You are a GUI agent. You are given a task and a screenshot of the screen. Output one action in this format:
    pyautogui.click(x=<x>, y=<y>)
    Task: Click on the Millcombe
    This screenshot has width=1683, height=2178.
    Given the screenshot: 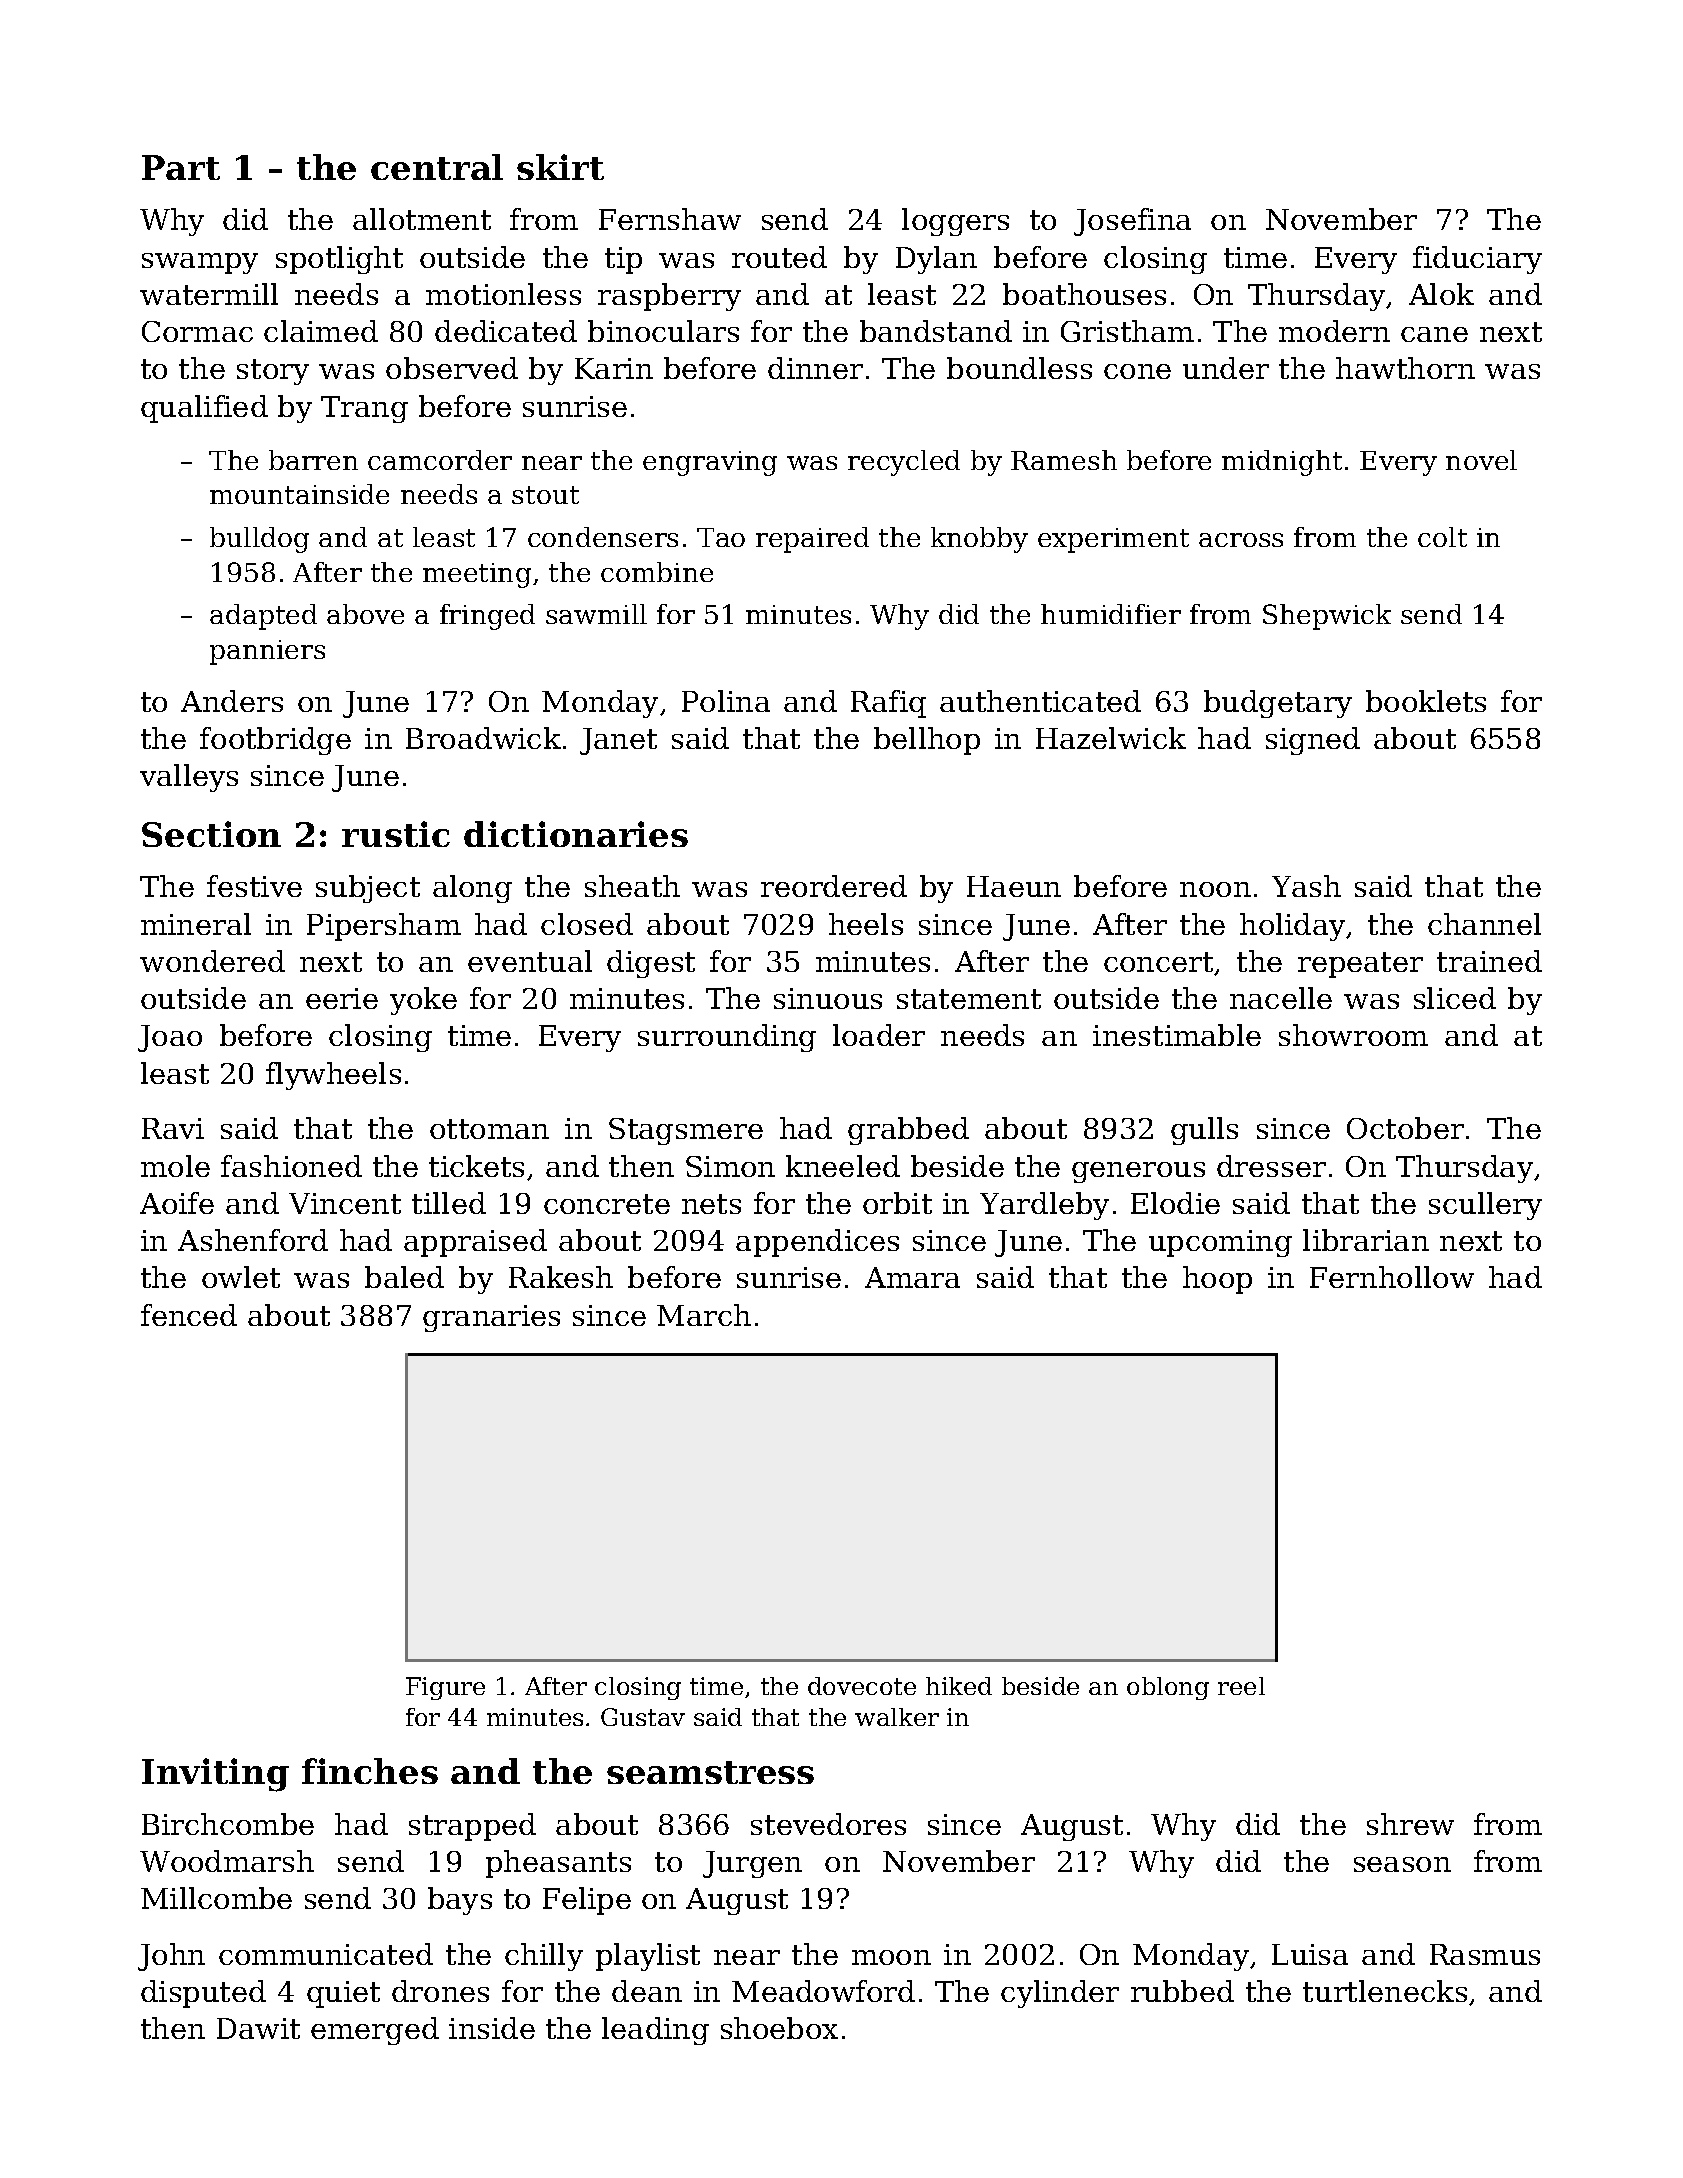 What is the action you would take?
    pyautogui.click(x=216, y=1898)
